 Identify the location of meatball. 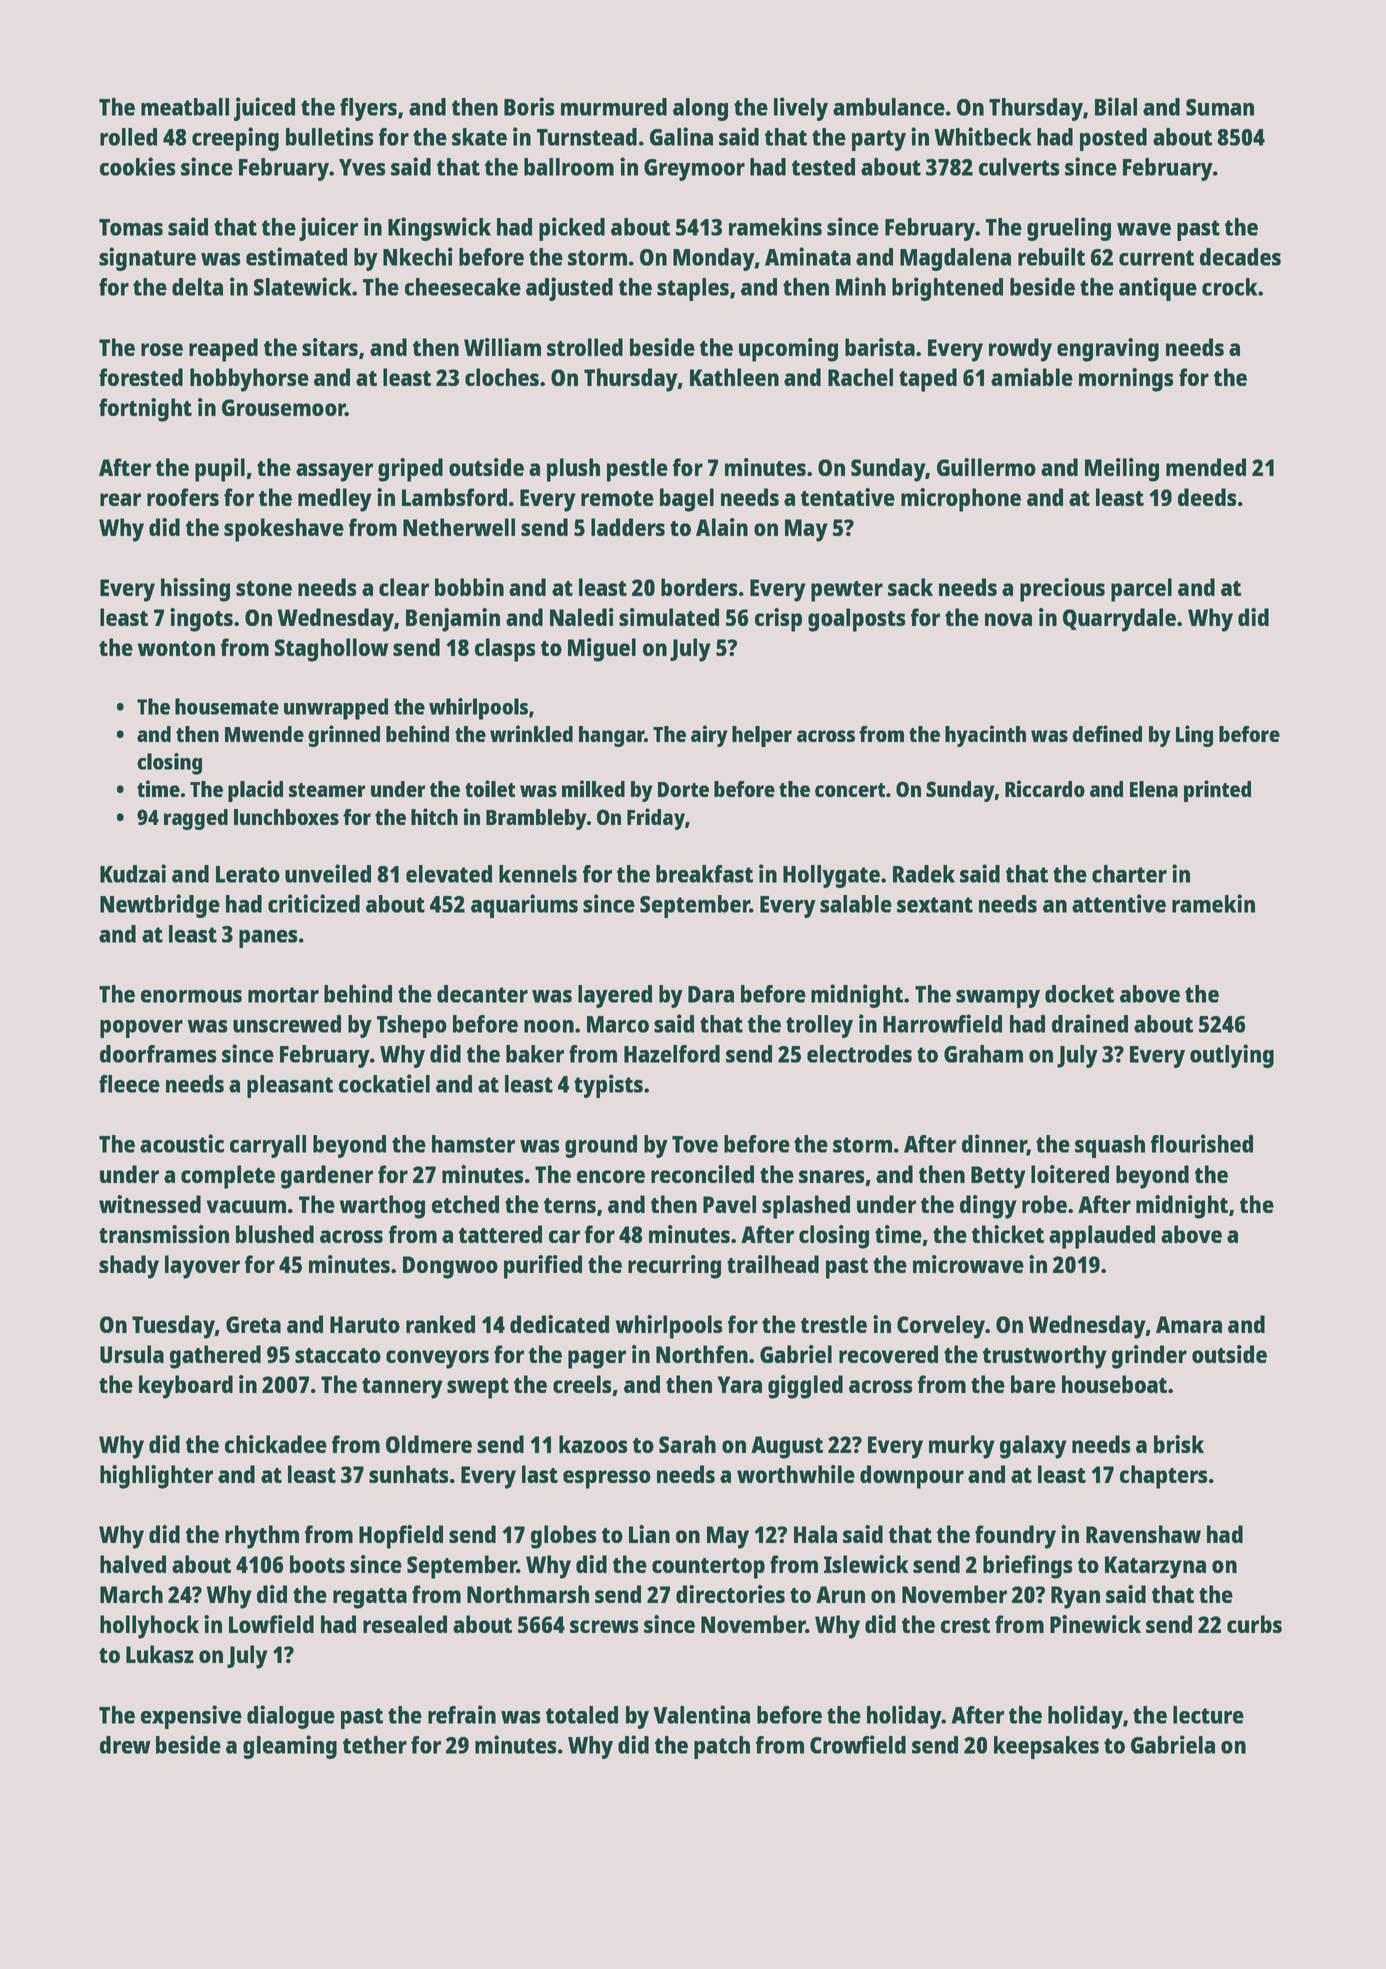
(185, 107).
